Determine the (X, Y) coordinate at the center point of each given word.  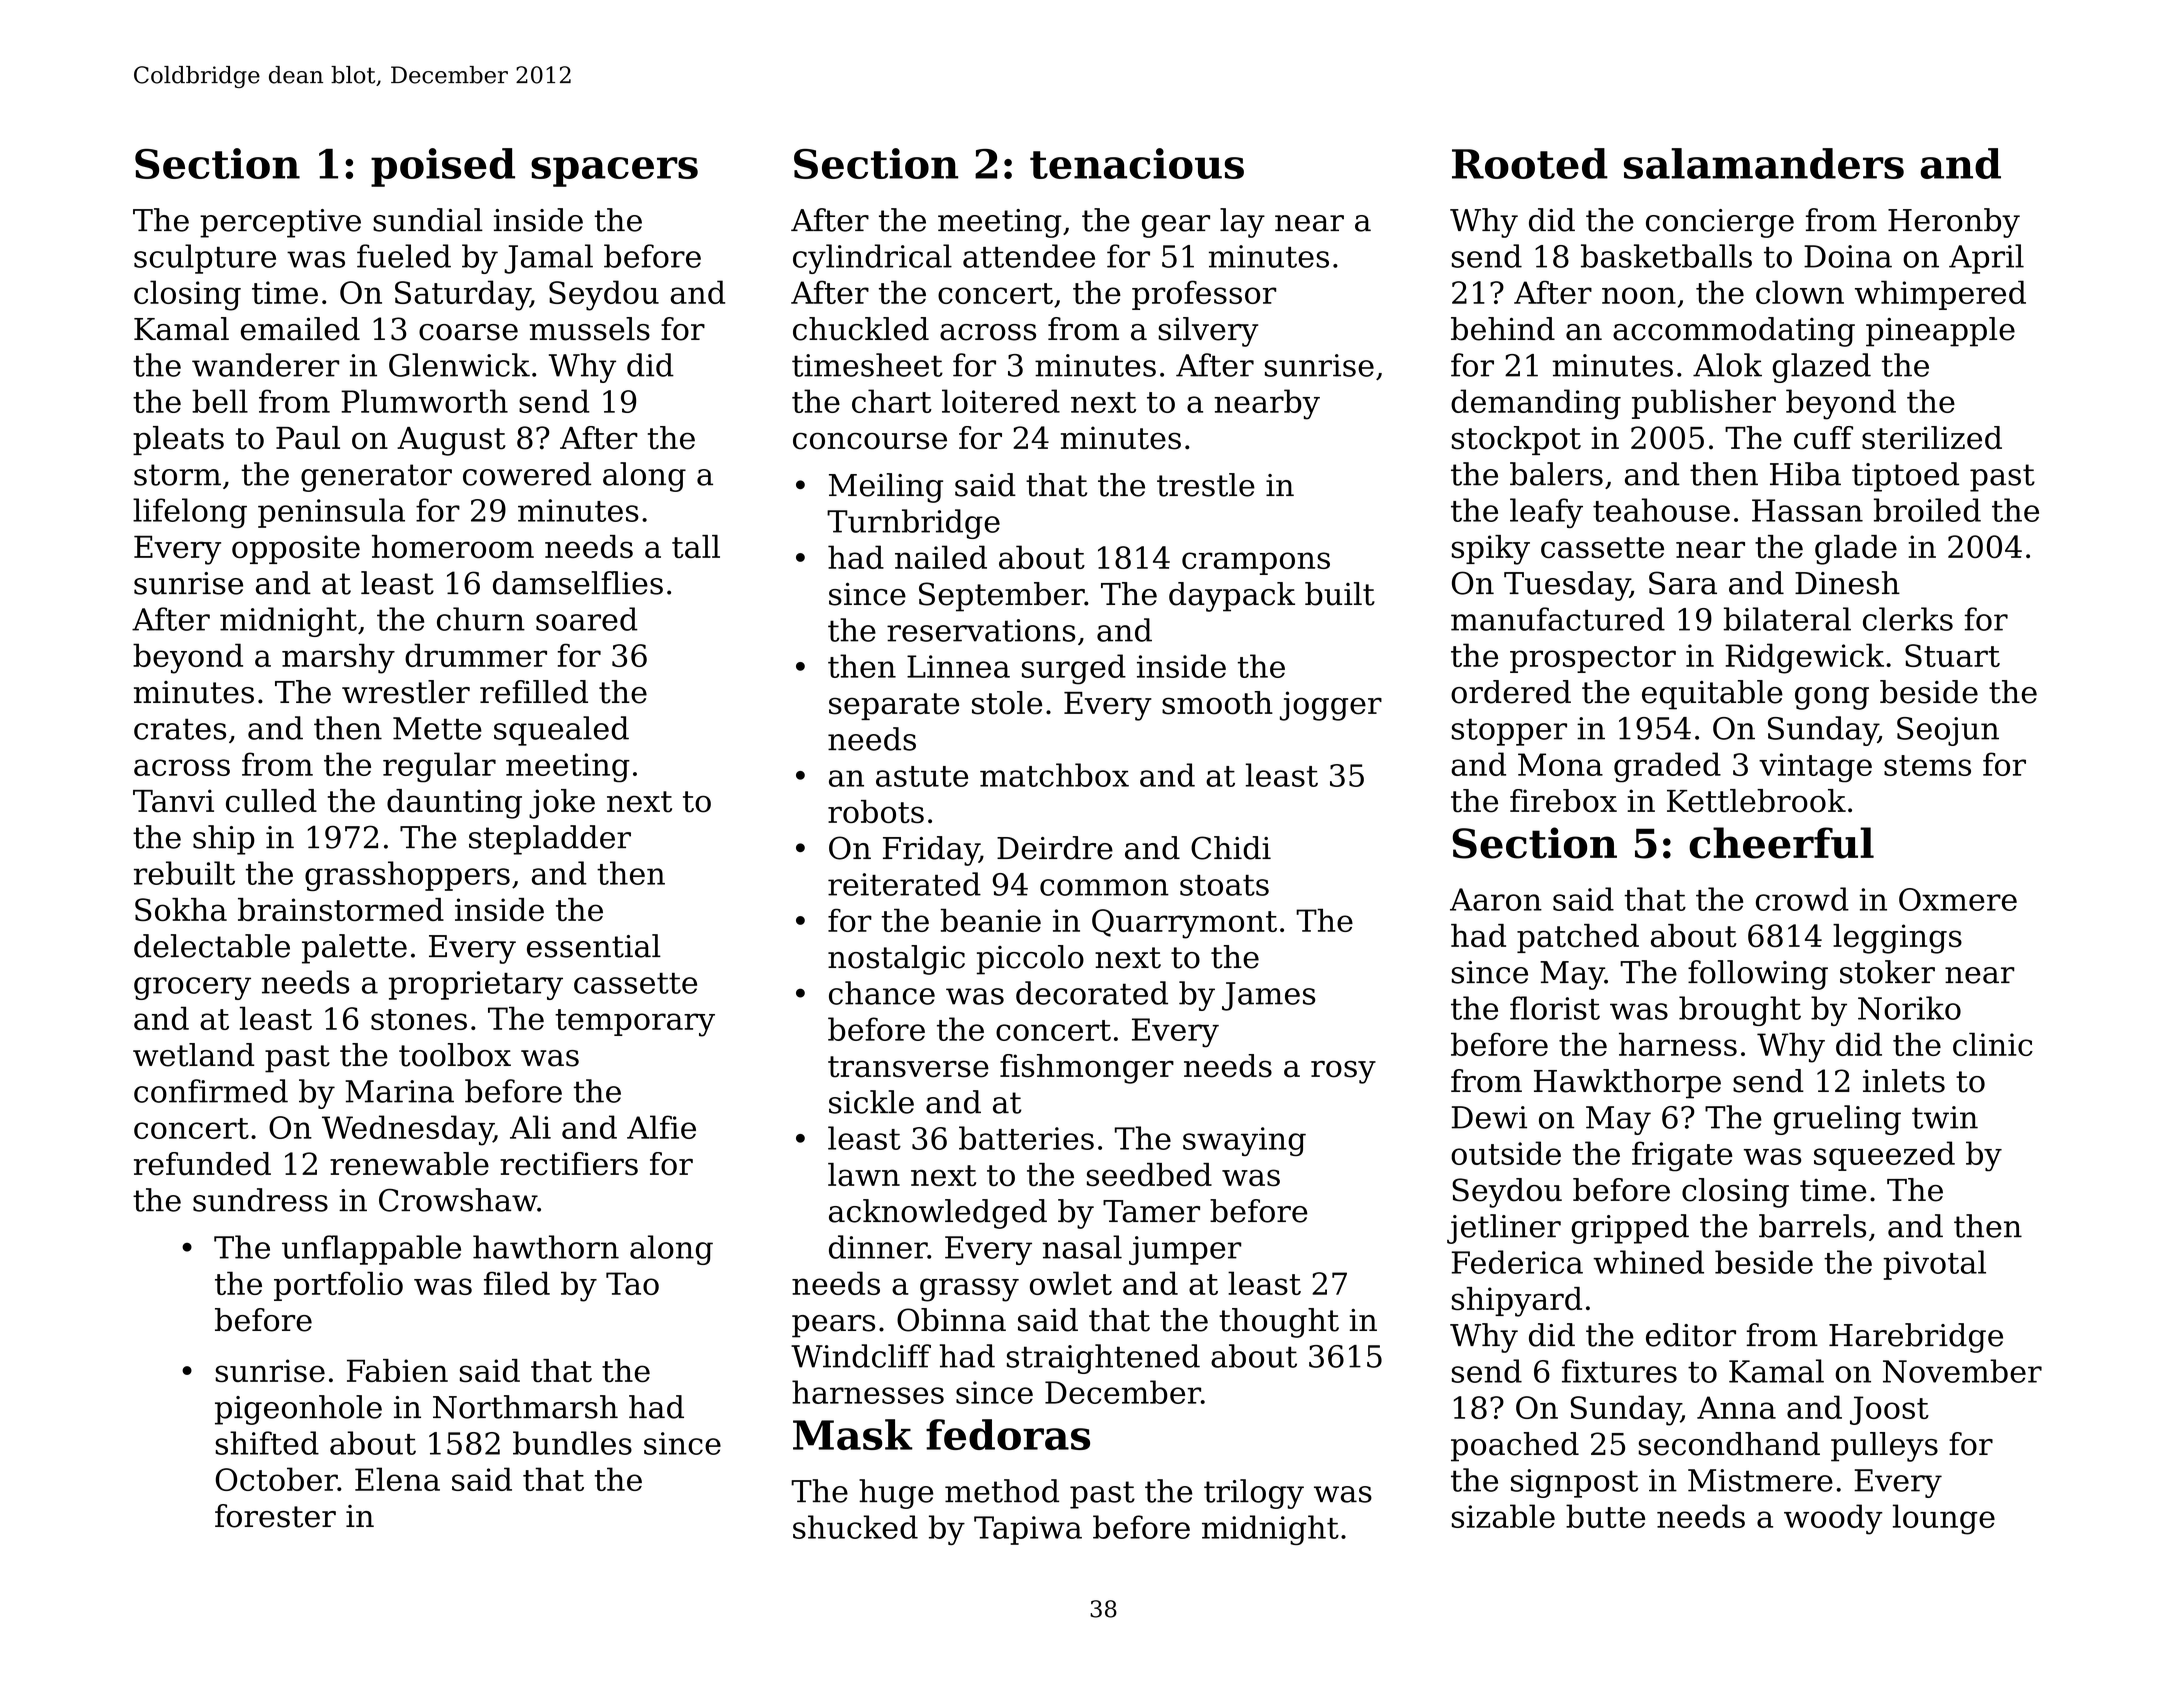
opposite (296, 549)
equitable (1712, 695)
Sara (1683, 583)
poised (443, 167)
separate (894, 706)
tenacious (1137, 163)
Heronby (1954, 223)
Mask (853, 1434)
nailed (941, 557)
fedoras (1008, 1434)
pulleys (1884, 1447)
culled (271, 801)
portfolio (338, 1286)
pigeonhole (298, 1410)
